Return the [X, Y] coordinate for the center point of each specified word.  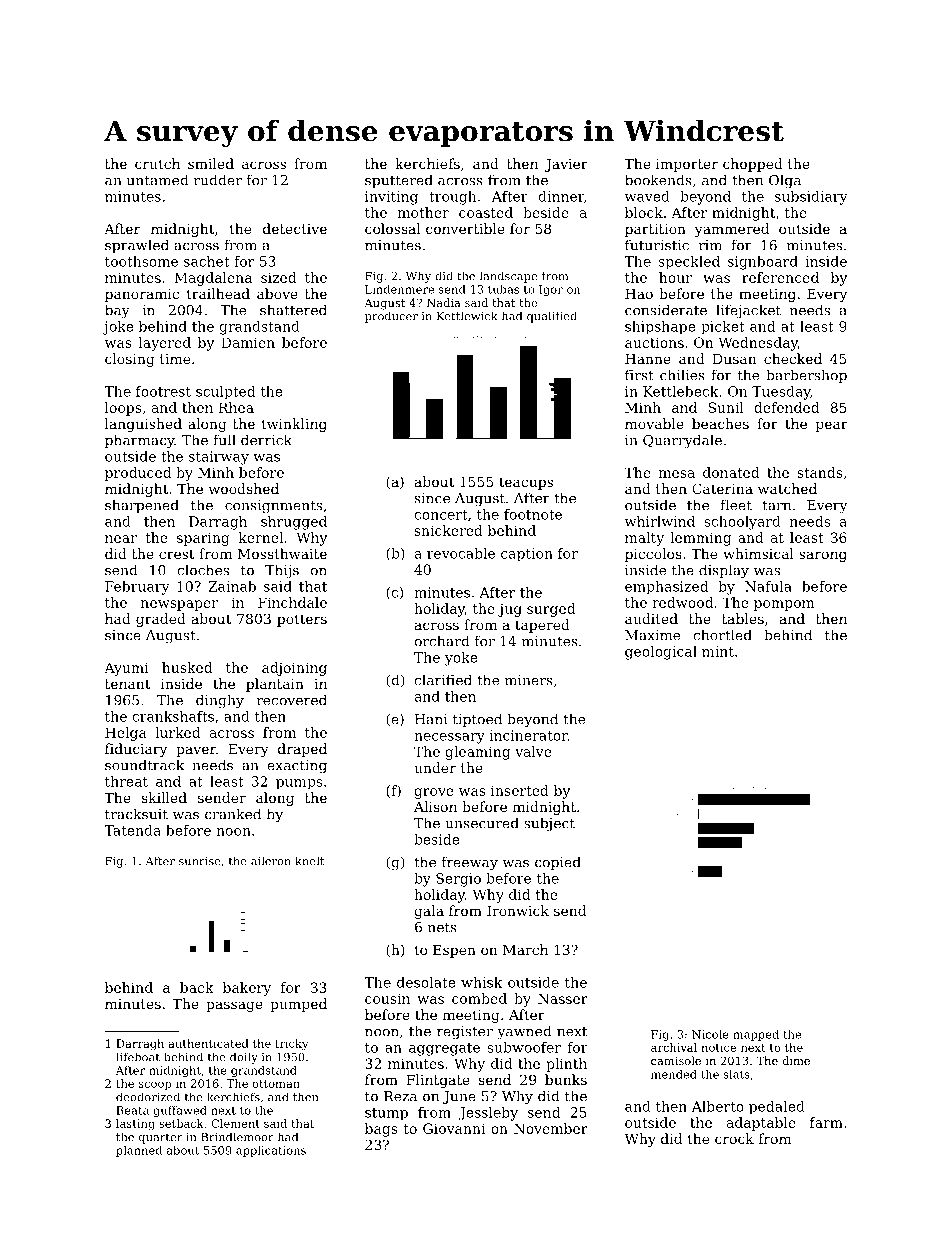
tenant [127, 684]
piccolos [653, 555]
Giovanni [454, 1128]
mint [718, 651]
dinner [561, 196]
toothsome [141, 261]
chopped [753, 165]
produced [138, 474]
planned [139, 1151]
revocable [461, 553]
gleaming [478, 753]
